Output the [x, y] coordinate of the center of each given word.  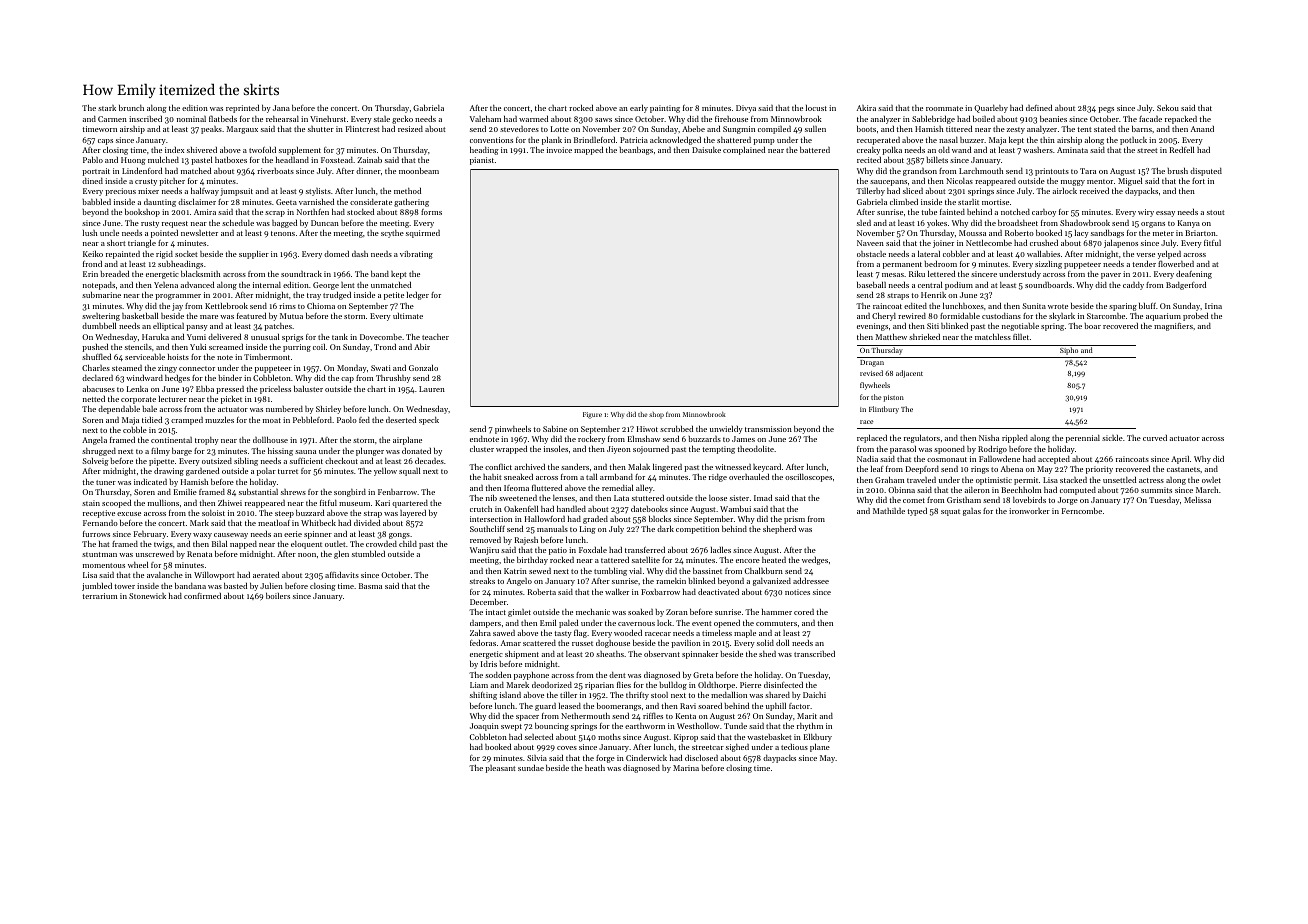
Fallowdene [999, 459]
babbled [96, 202]
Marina [686, 768]
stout [1216, 212]
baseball [871, 285]
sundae [531, 768]
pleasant [500, 769]
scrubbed [676, 429]
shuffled [96, 357]
